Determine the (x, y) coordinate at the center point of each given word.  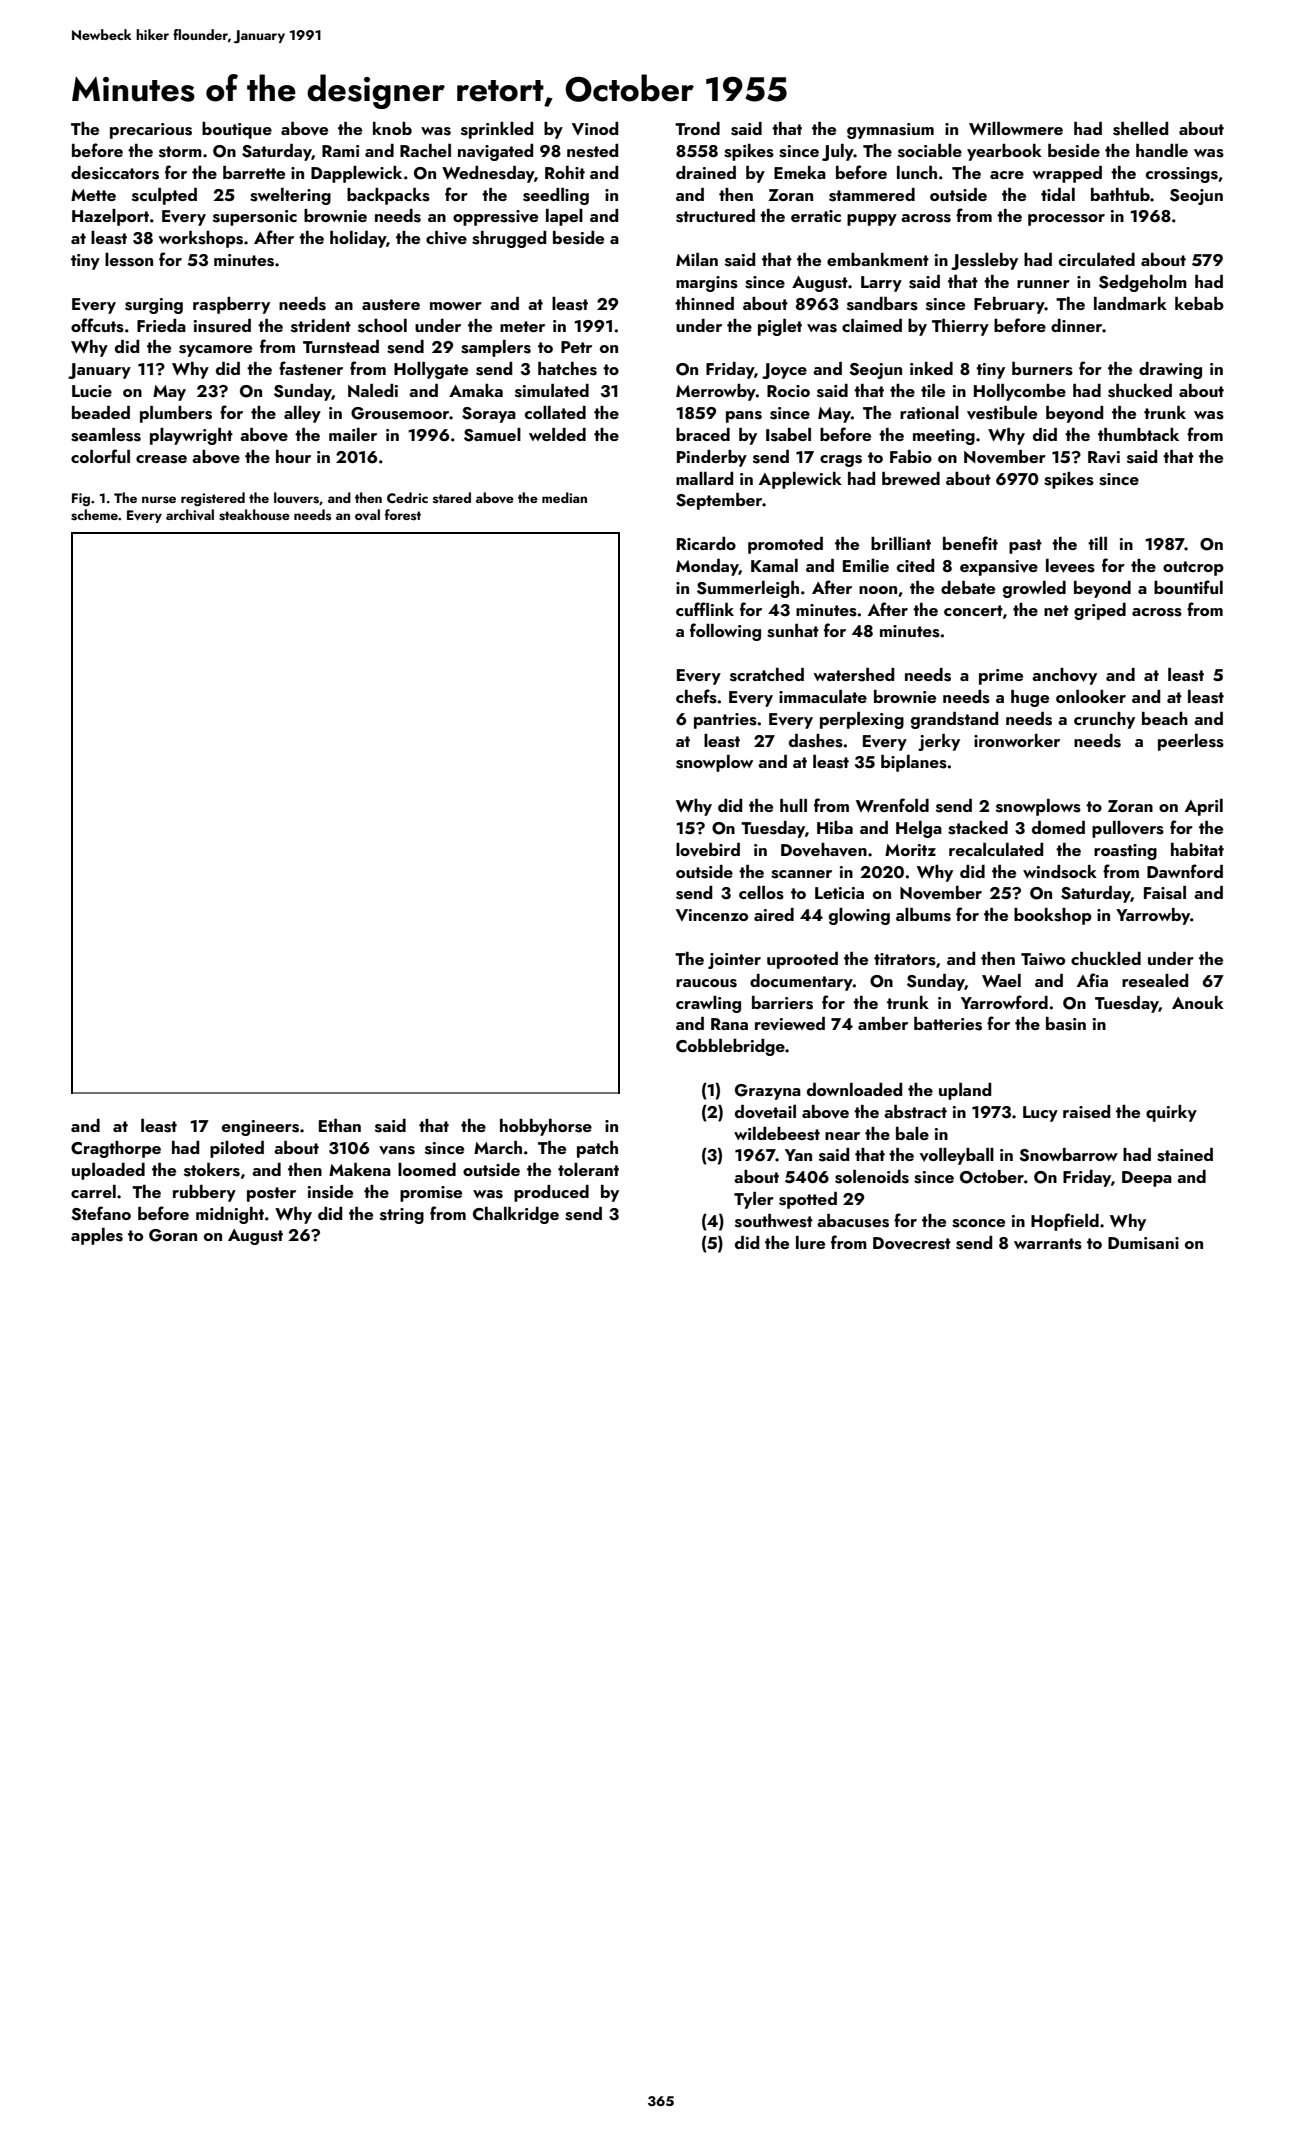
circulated (1097, 259)
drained (706, 172)
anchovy (1064, 676)
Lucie (92, 391)
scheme (94, 515)
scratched (767, 675)
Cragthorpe (116, 1149)
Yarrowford (1004, 1002)
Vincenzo (712, 915)
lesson (129, 260)
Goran (173, 1235)
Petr (576, 347)
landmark (1130, 303)
